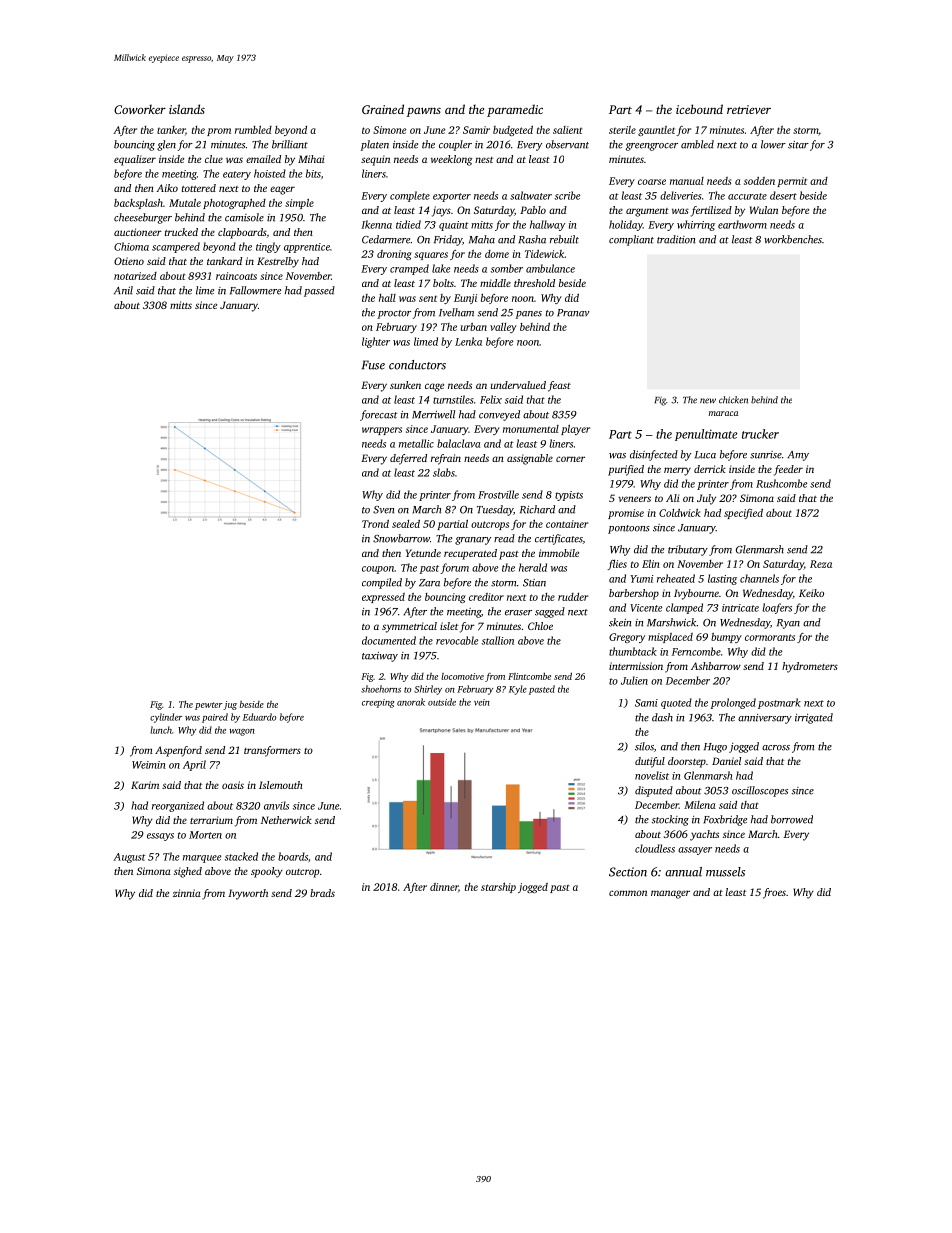  I want to click on sighed, so click(188, 872).
